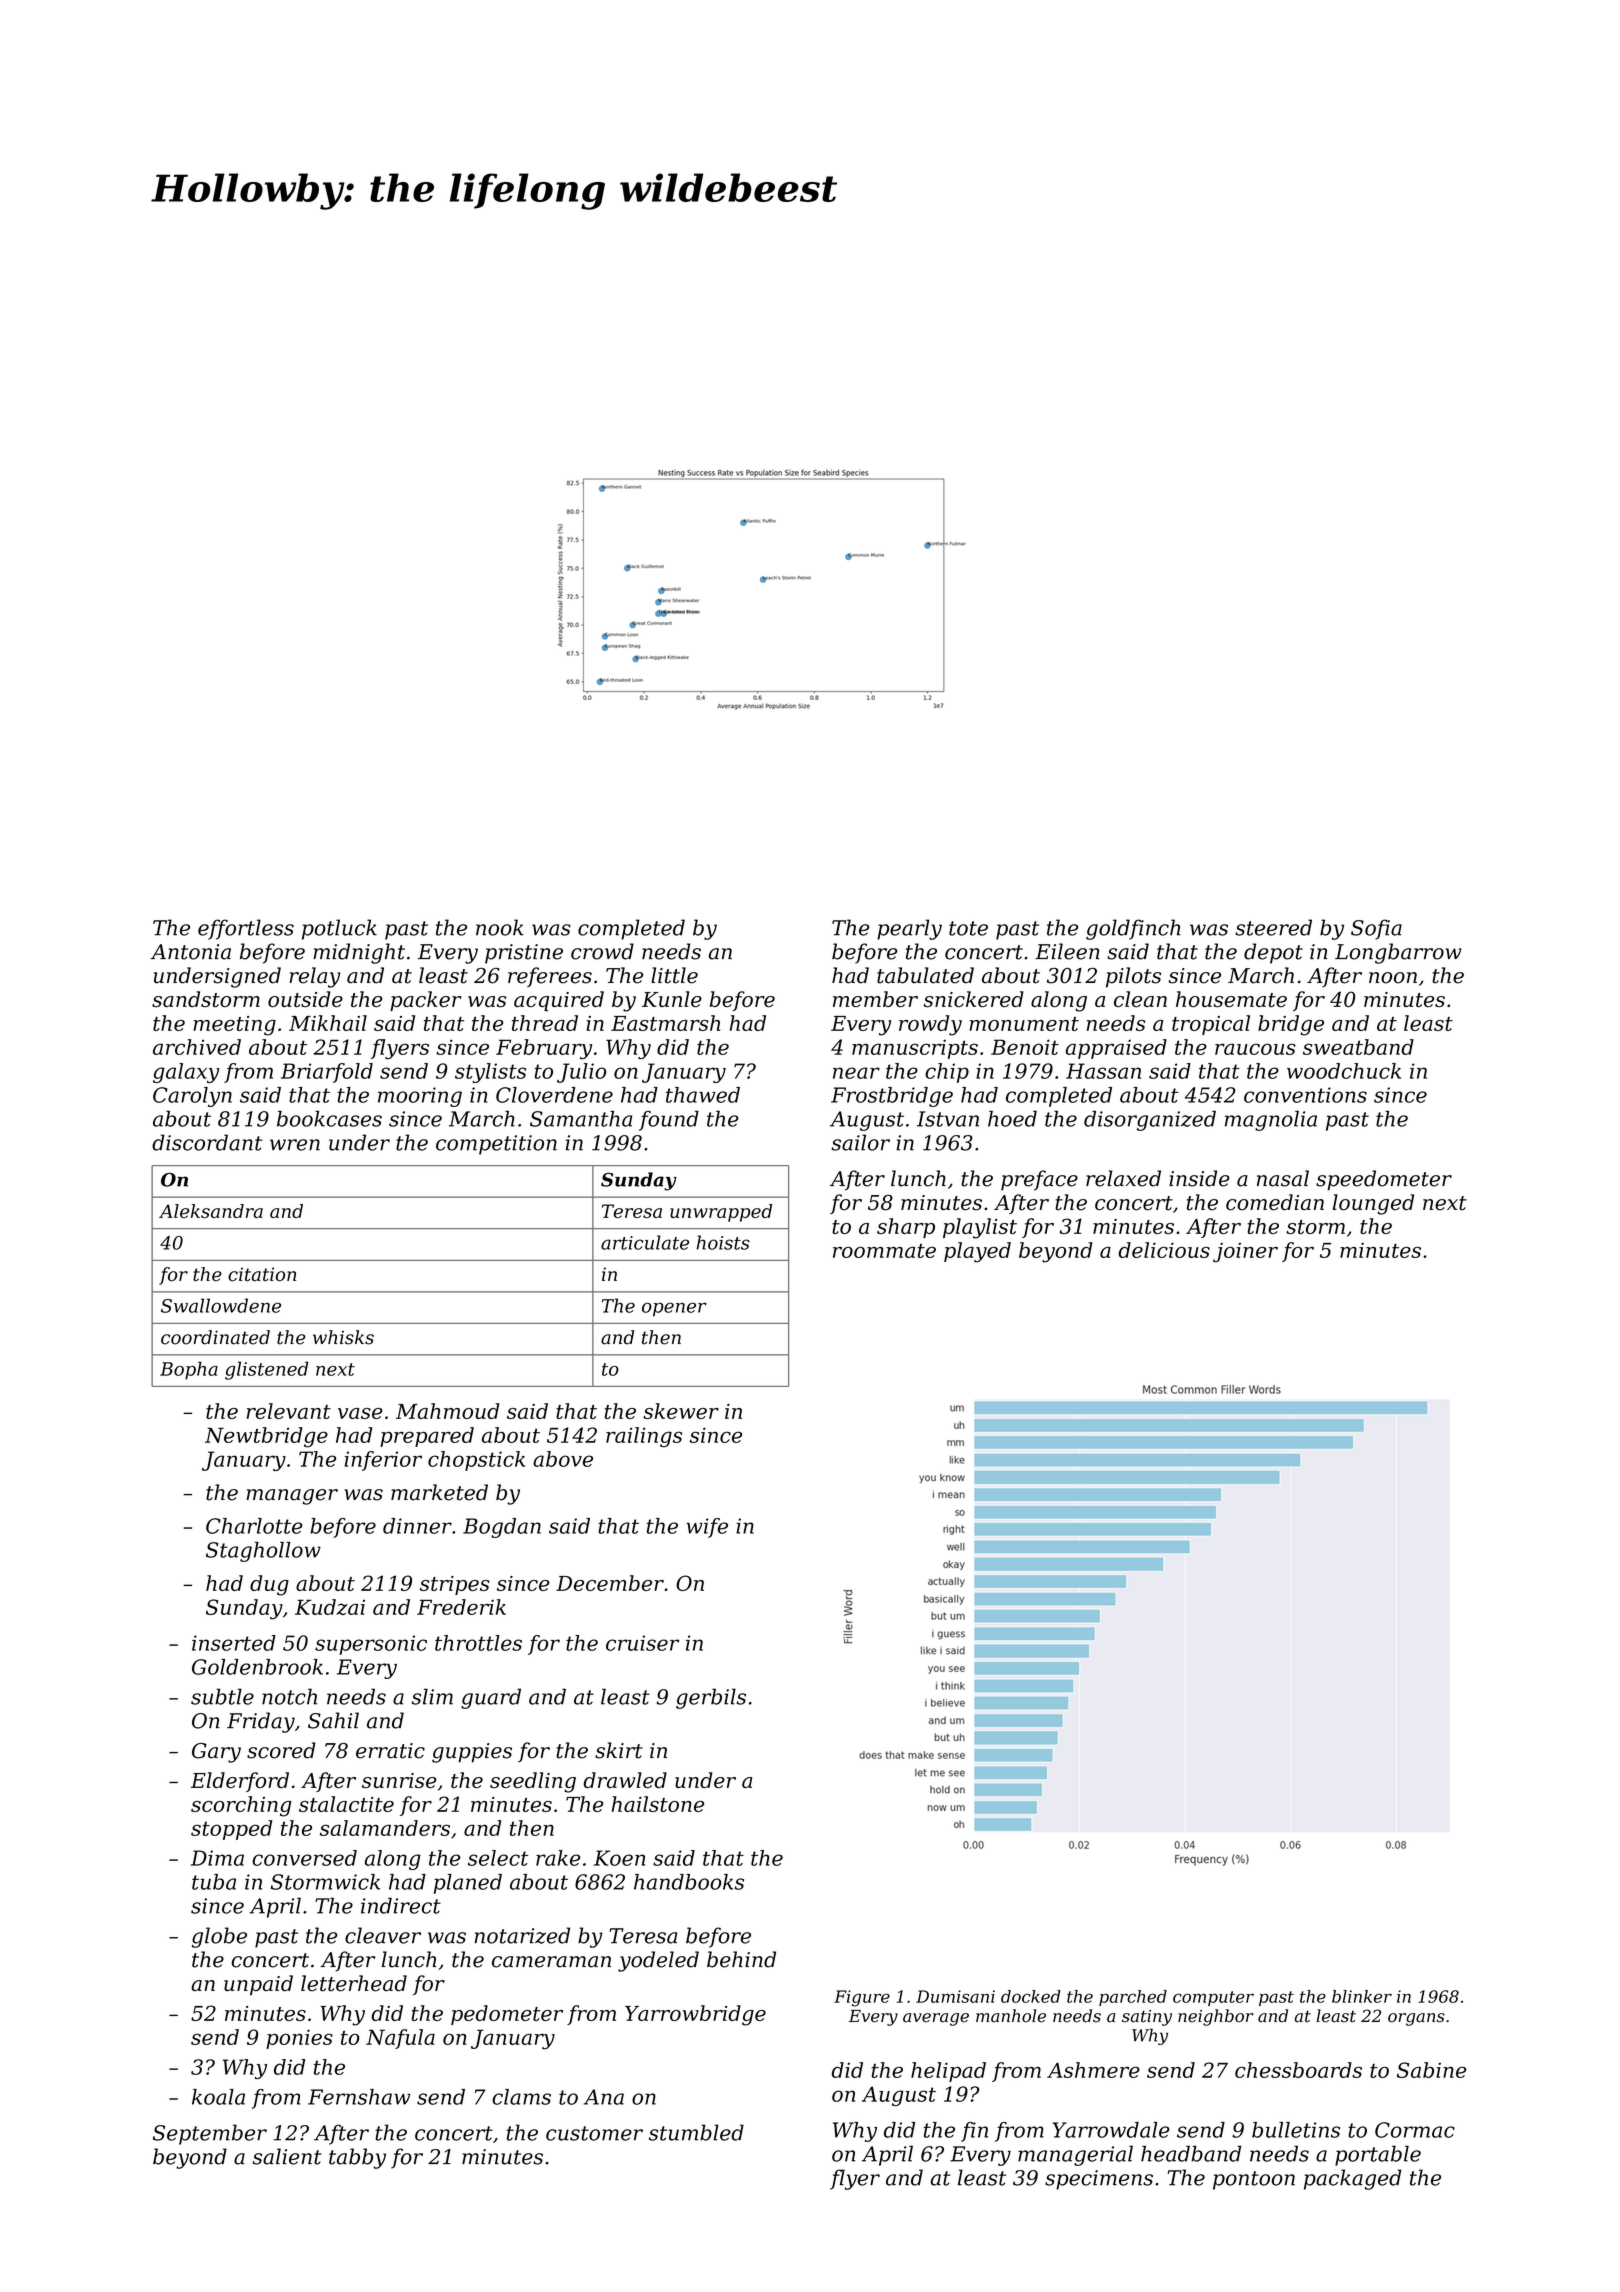  What do you see at coordinates (447, 1411) in the screenshot?
I see `Mahmoud` at bounding box center [447, 1411].
